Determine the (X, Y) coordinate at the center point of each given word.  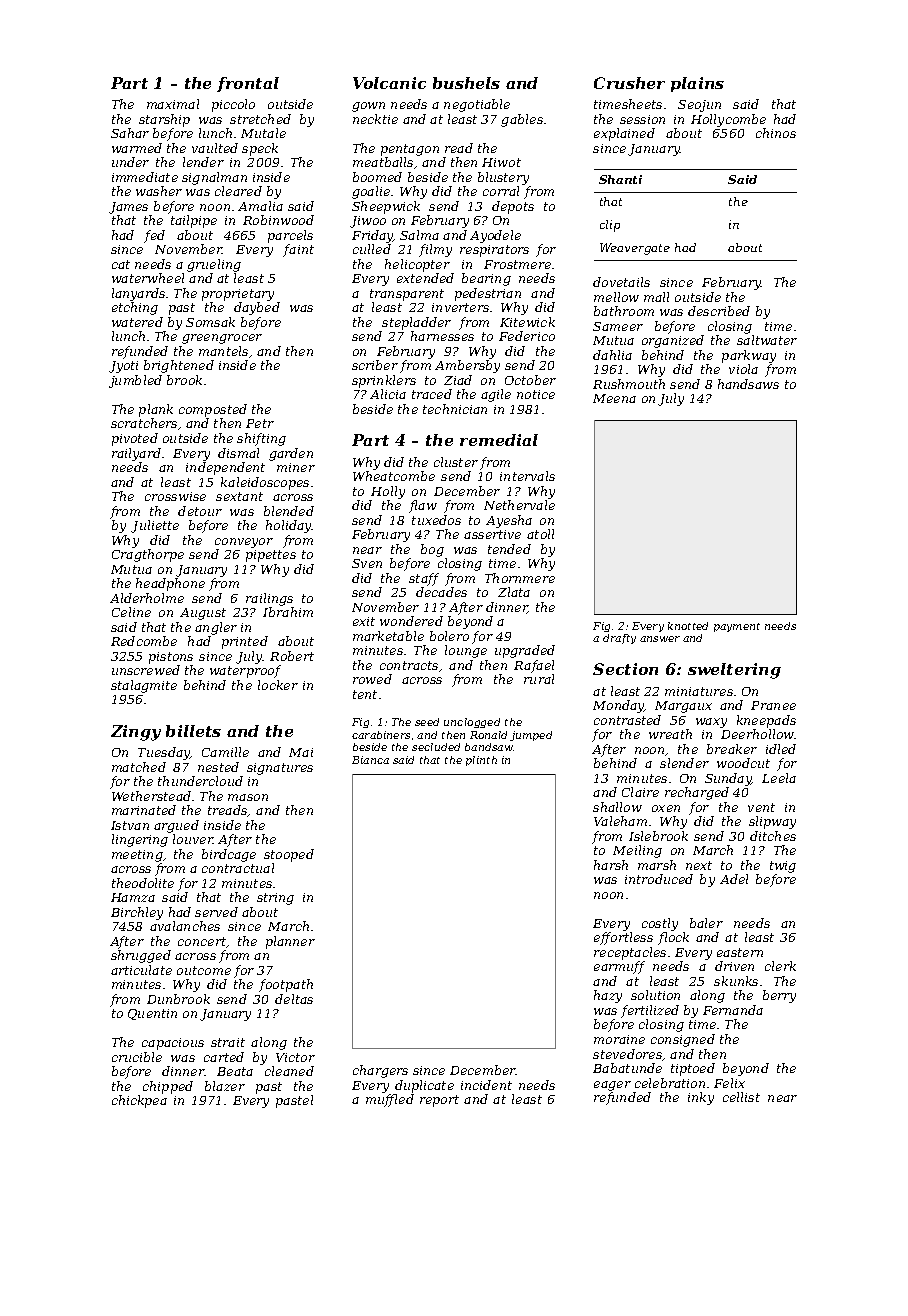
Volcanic (389, 83)
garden (291, 454)
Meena (614, 398)
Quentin (152, 1014)
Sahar (130, 133)
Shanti (620, 179)
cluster (456, 462)
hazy (608, 996)
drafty (619, 639)
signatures (280, 769)
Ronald (488, 735)
